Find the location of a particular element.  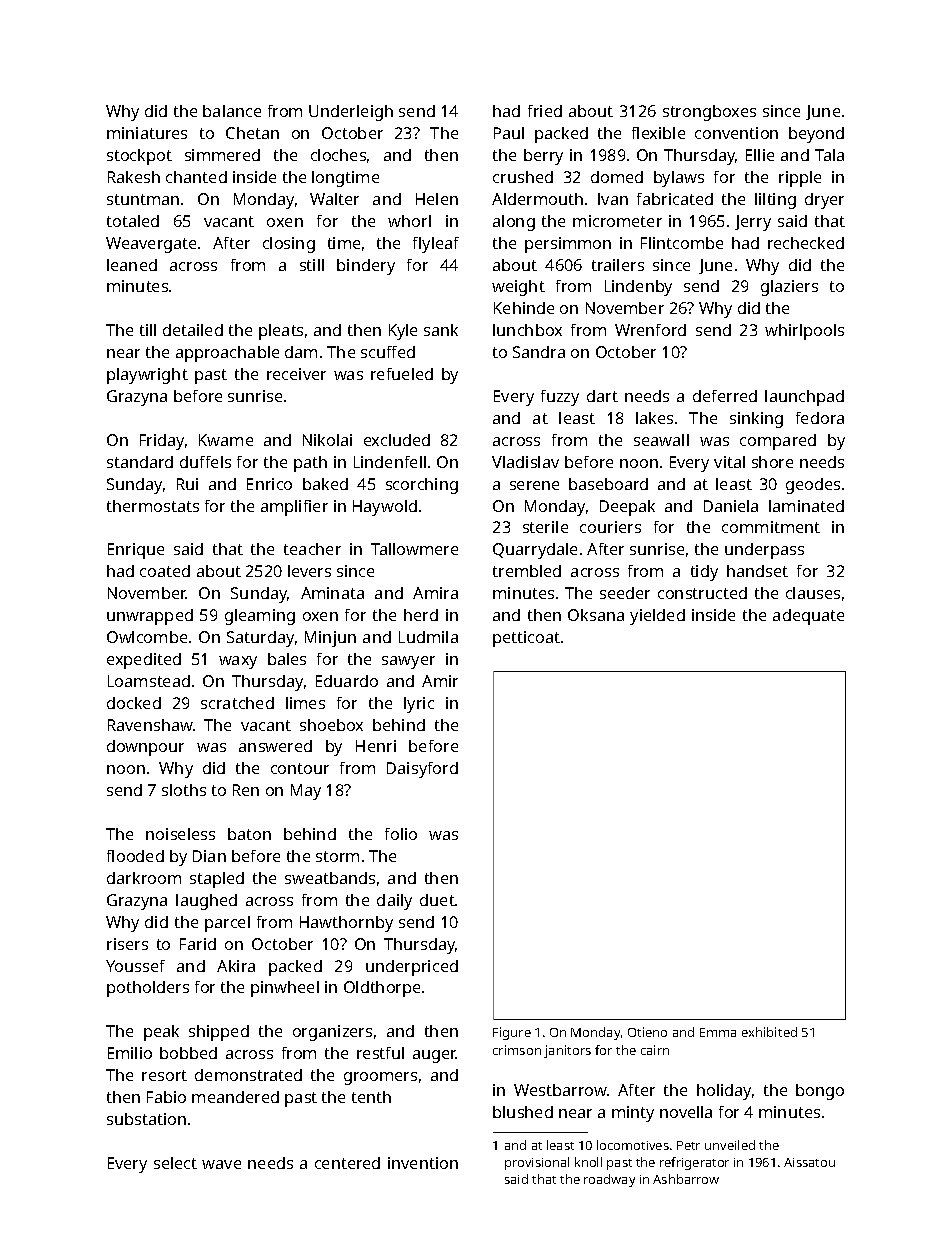

exhibited is located at coordinates (769, 1032).
